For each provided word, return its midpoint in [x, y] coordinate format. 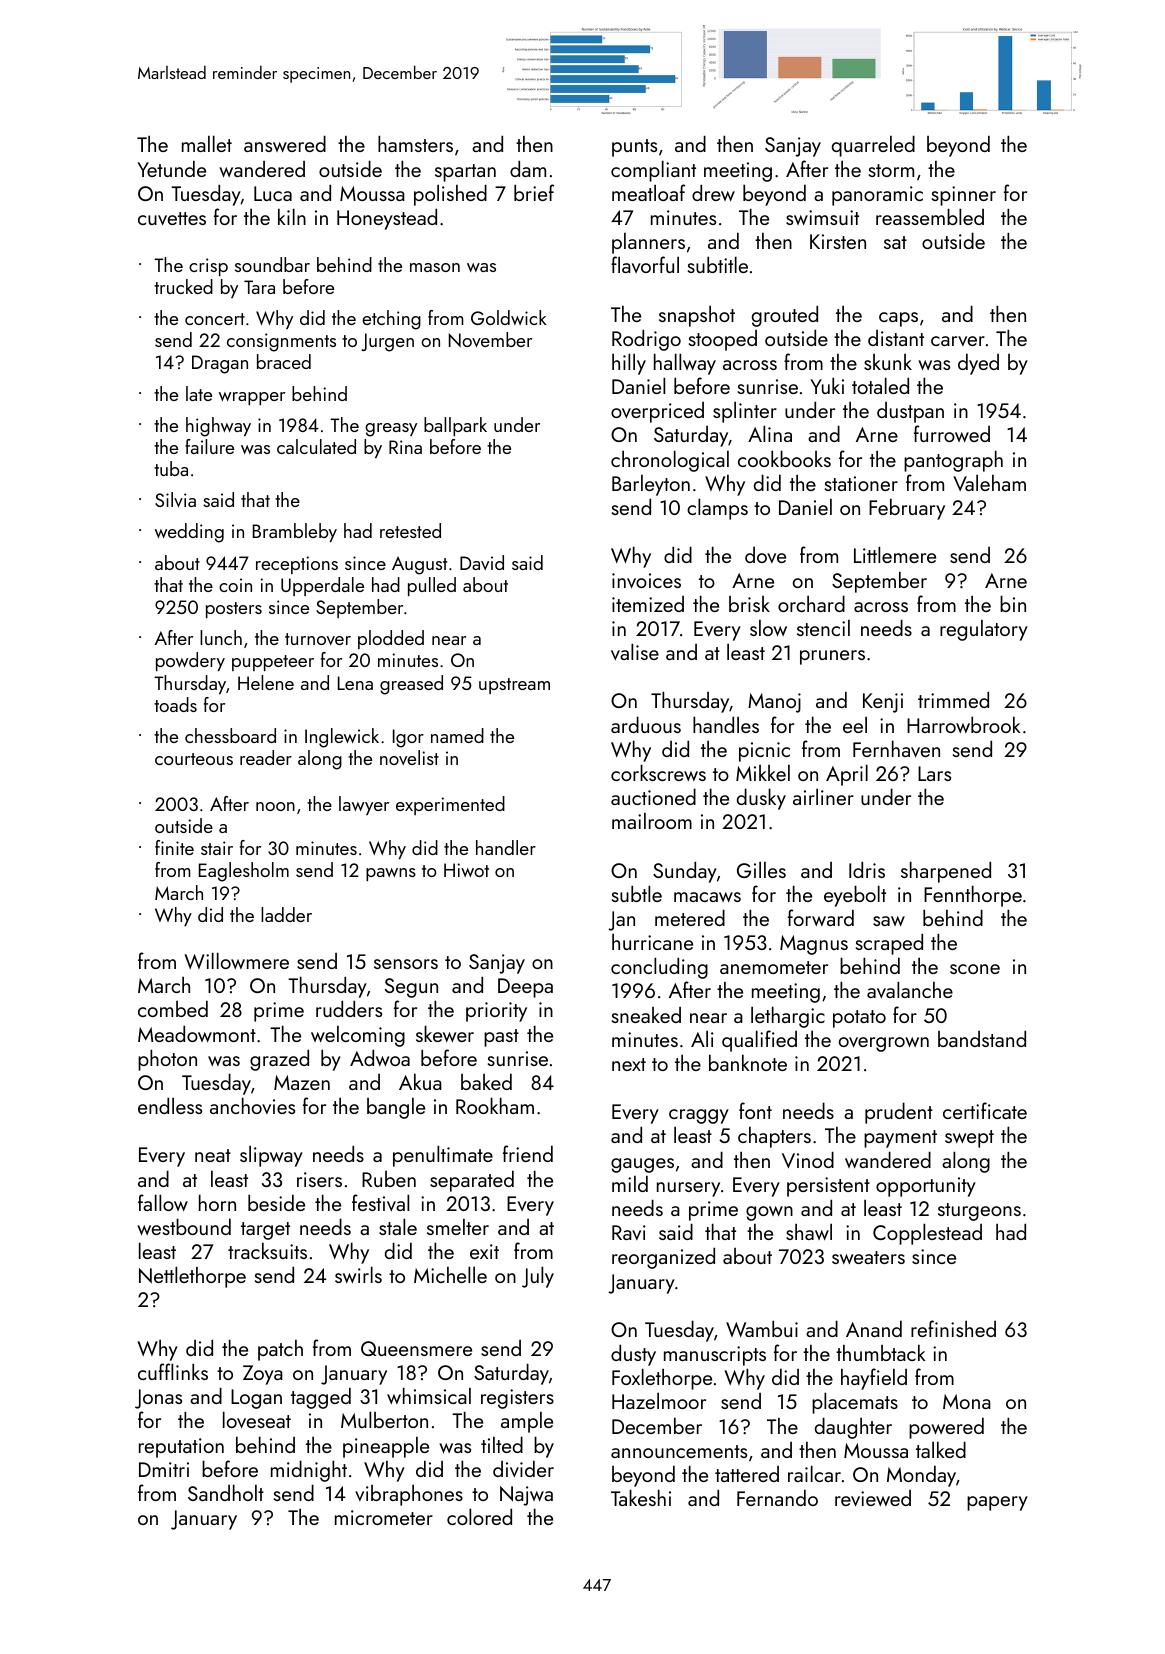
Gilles [761, 870]
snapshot [697, 316]
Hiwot [466, 870]
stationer [861, 483]
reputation [181, 1448]
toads [175, 704]
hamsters [415, 143]
